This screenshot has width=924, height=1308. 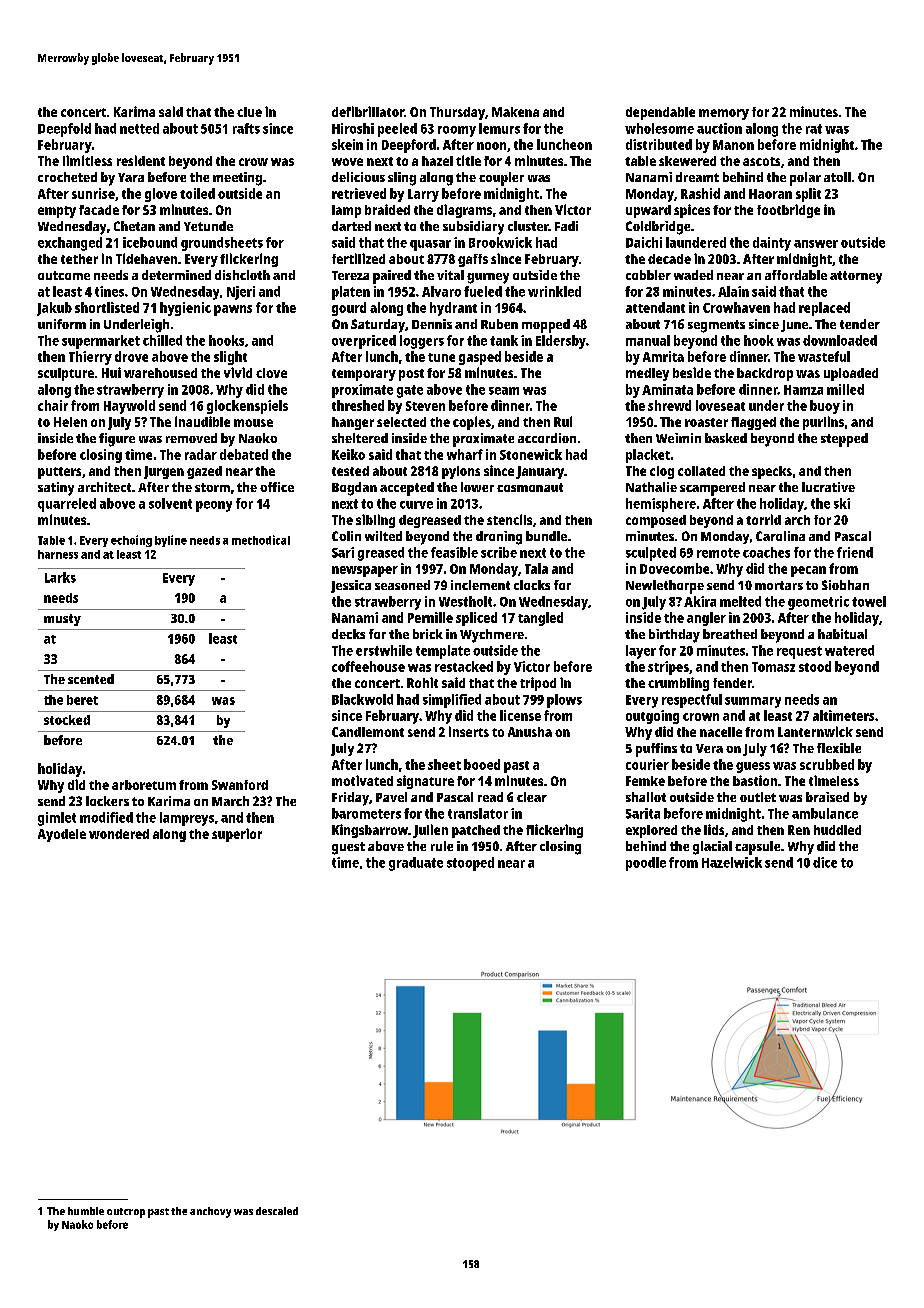 What do you see at coordinates (428, 634) in the screenshot?
I see `brick` at bounding box center [428, 634].
